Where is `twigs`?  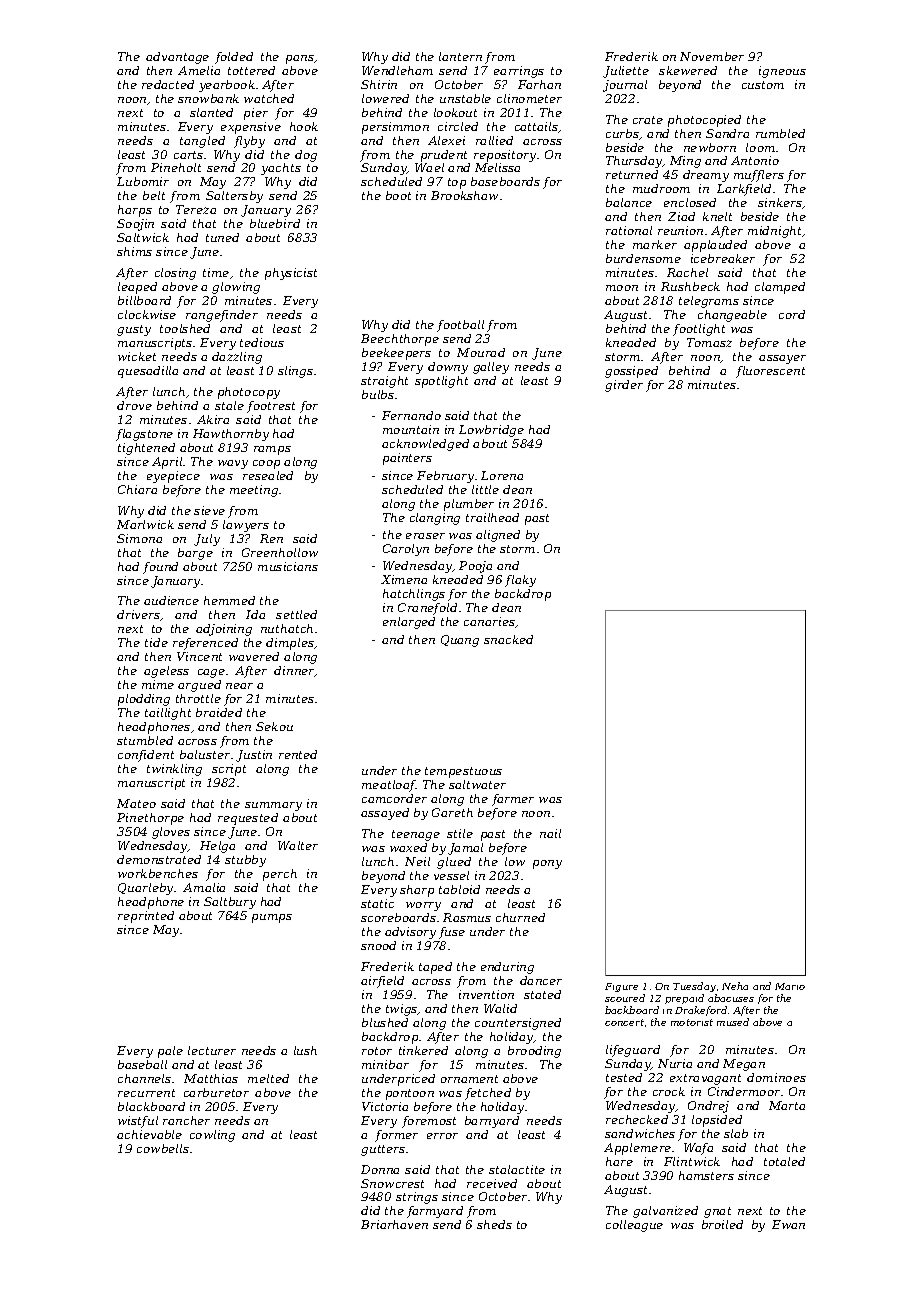 twigs is located at coordinates (402, 1010).
